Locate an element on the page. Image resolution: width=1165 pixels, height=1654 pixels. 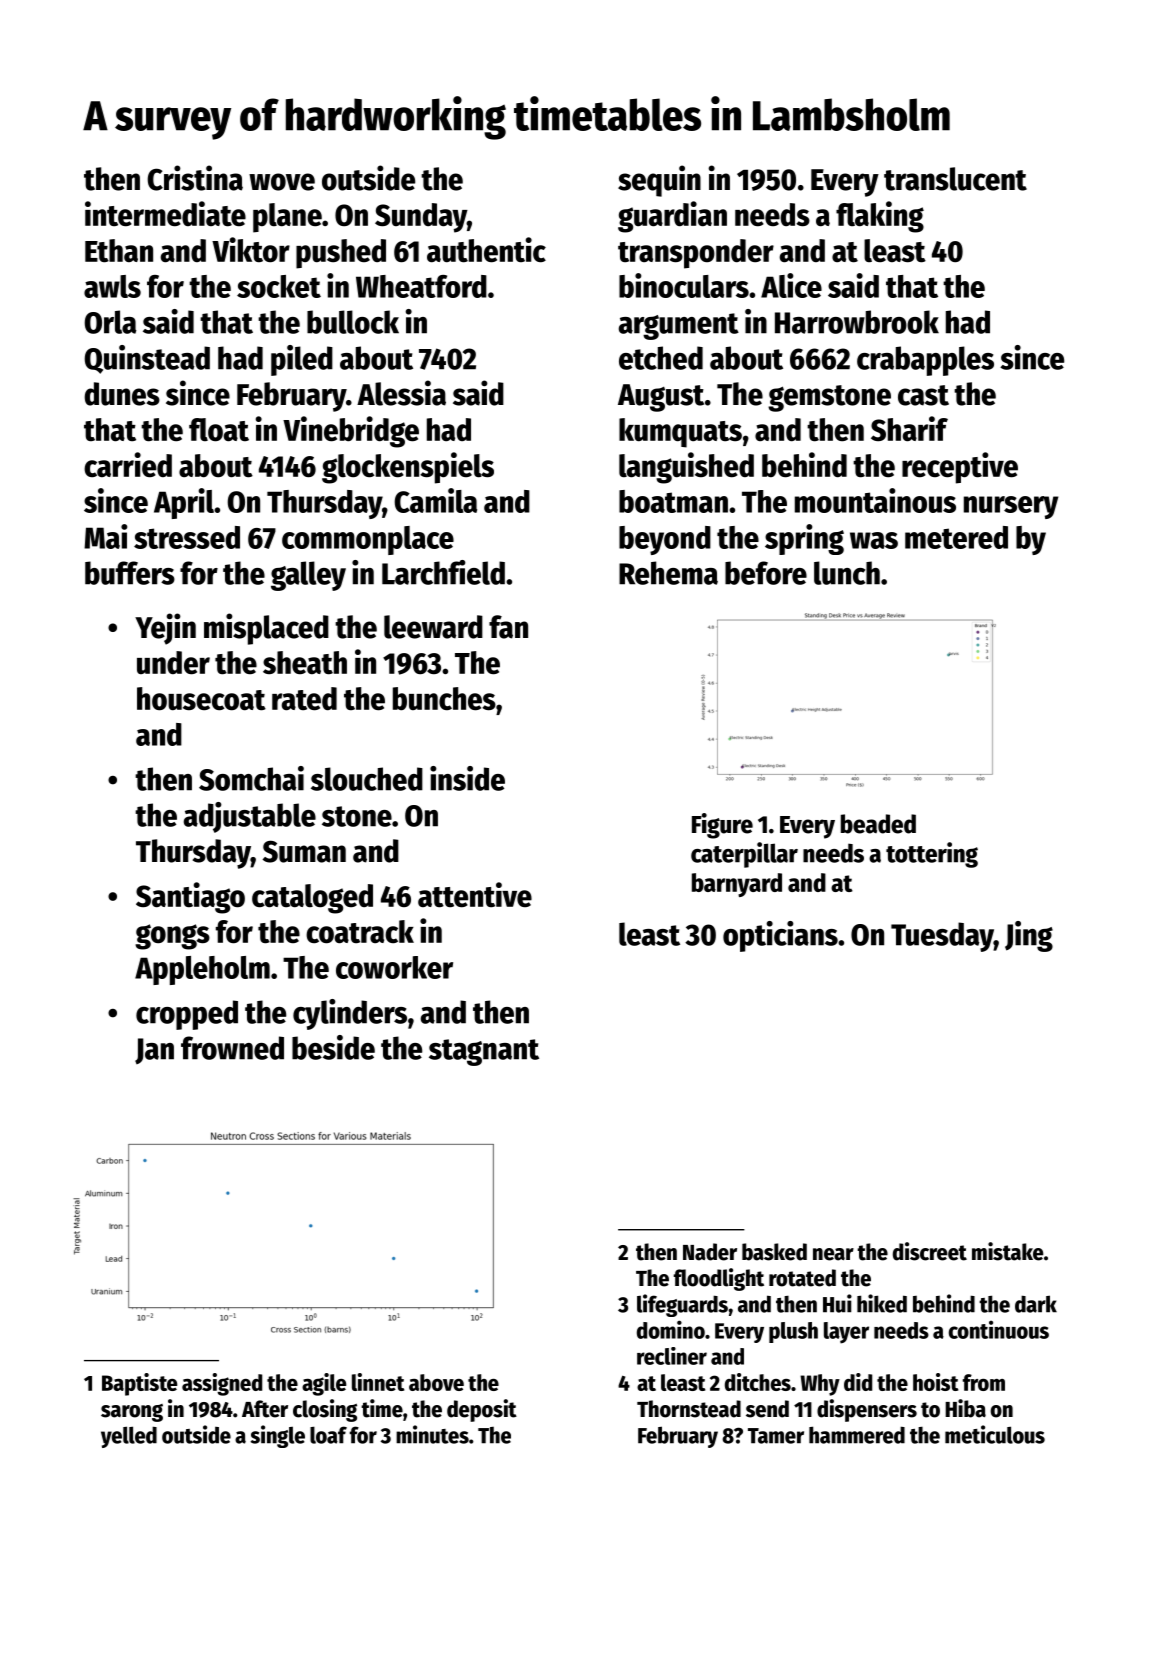
Wheatford is located at coordinates (421, 286).
